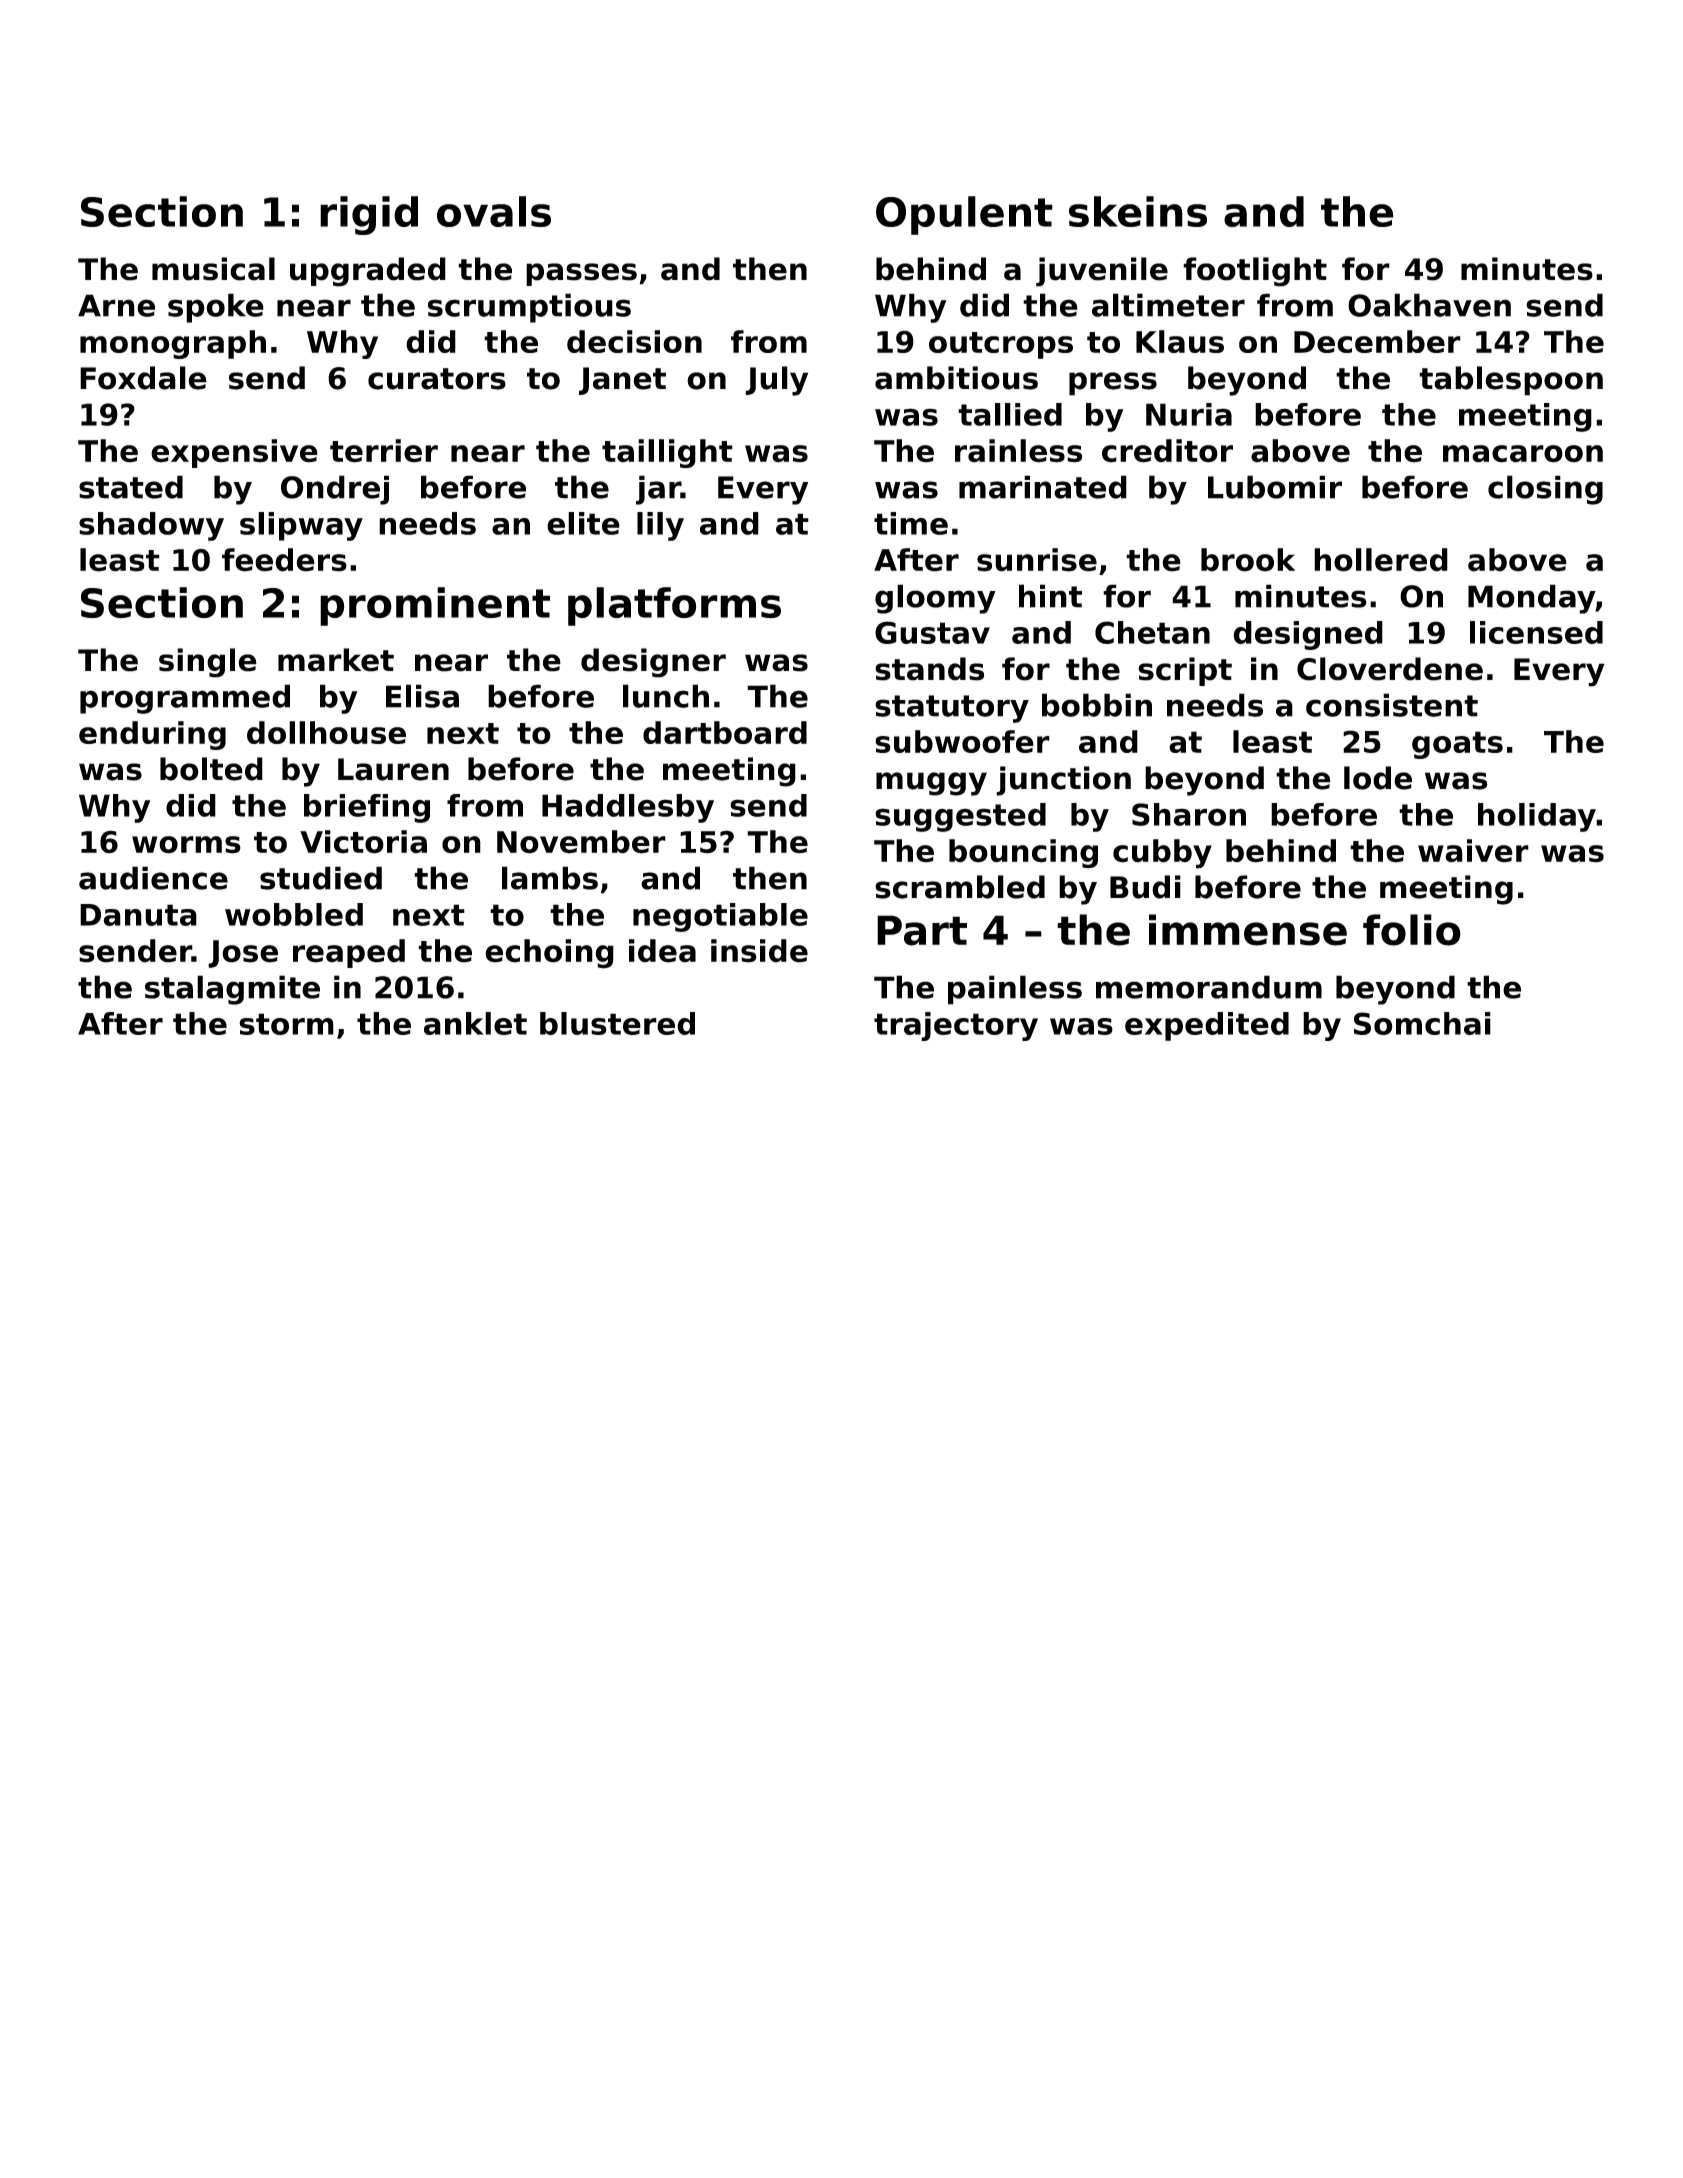  Describe the element at coordinates (369, 215) in the screenshot. I see `rigid` at that location.
